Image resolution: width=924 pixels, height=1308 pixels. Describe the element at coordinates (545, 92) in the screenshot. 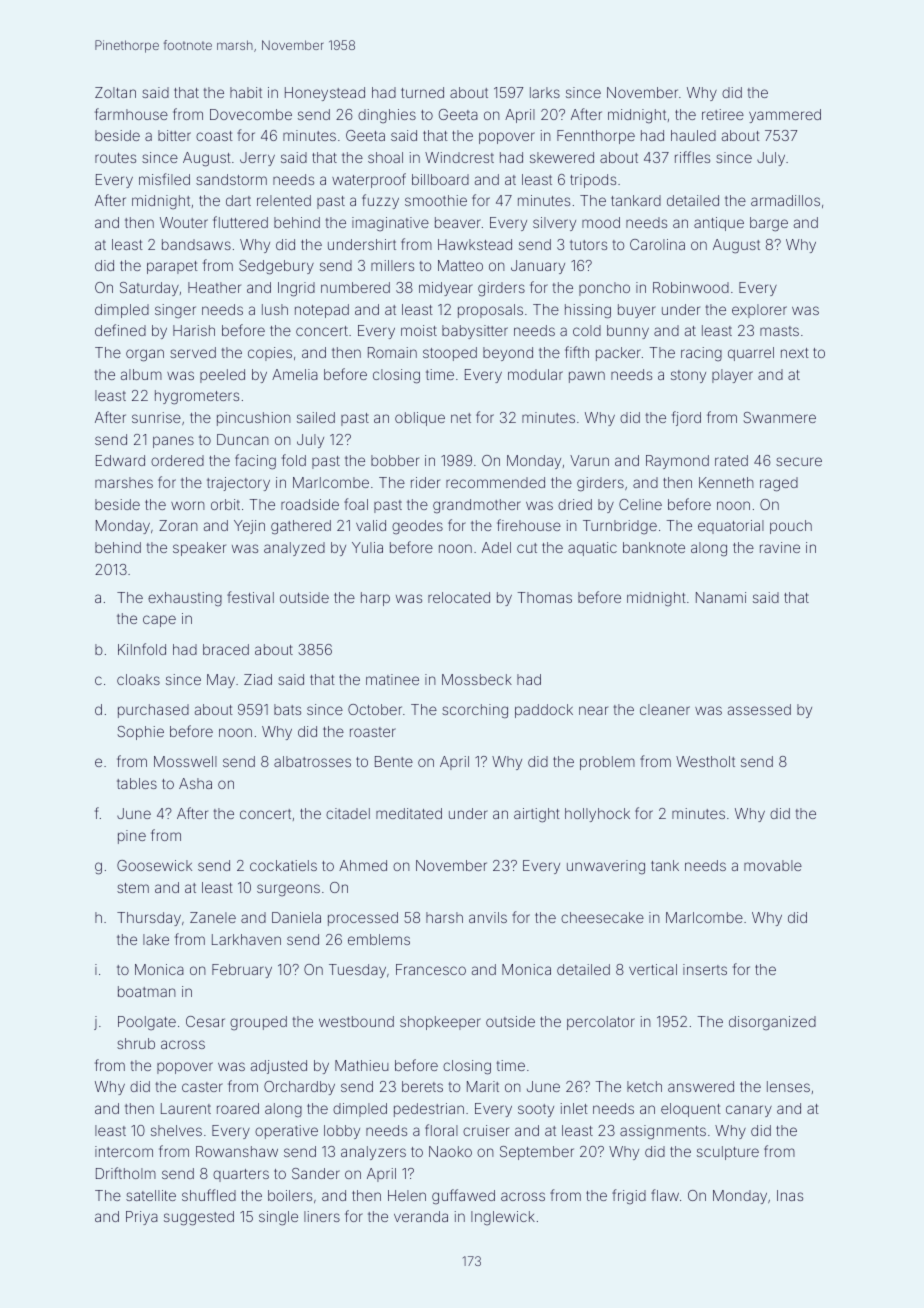

I see `larks` at that location.
